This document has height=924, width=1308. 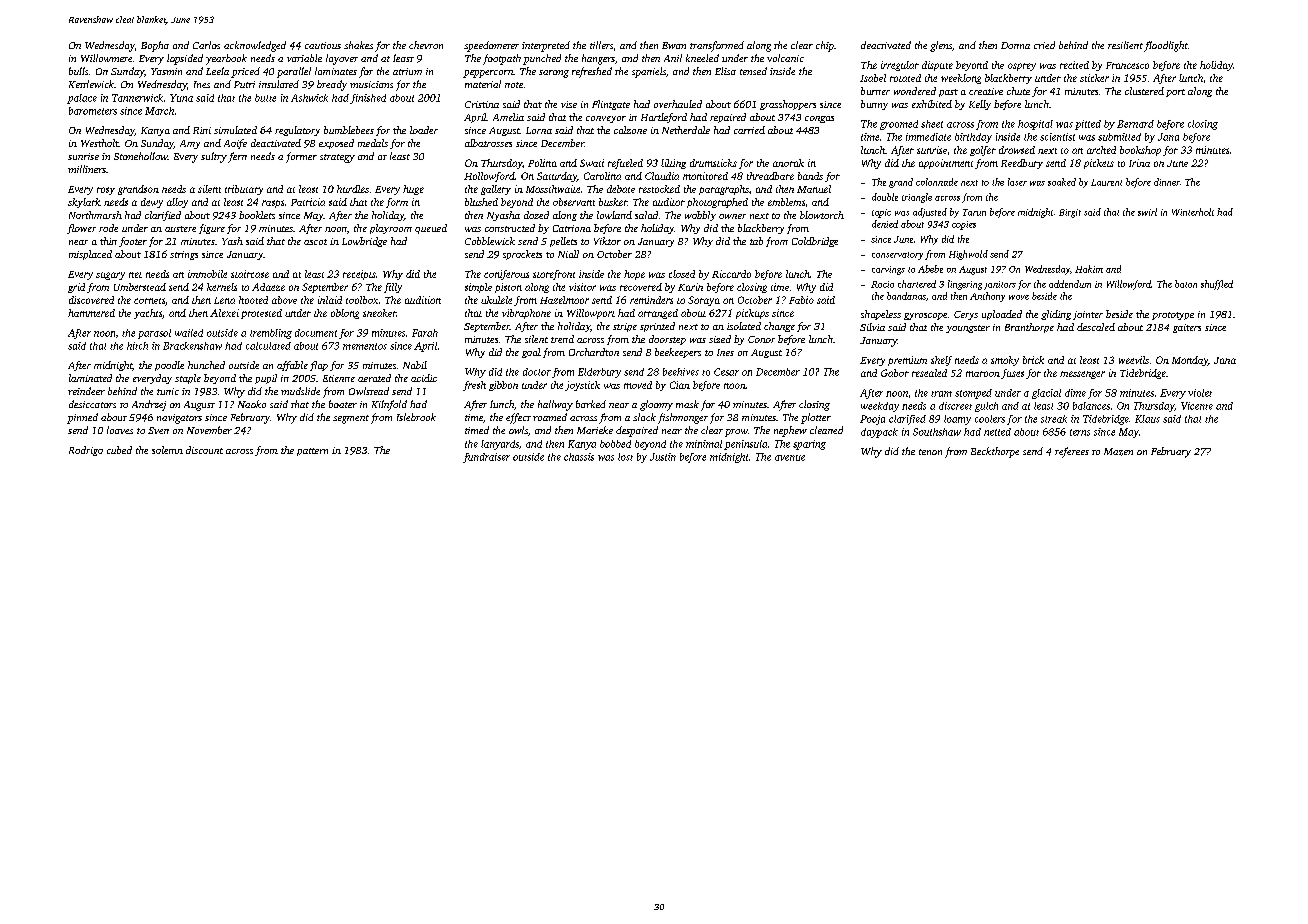 I want to click on tributary, so click(x=244, y=190).
